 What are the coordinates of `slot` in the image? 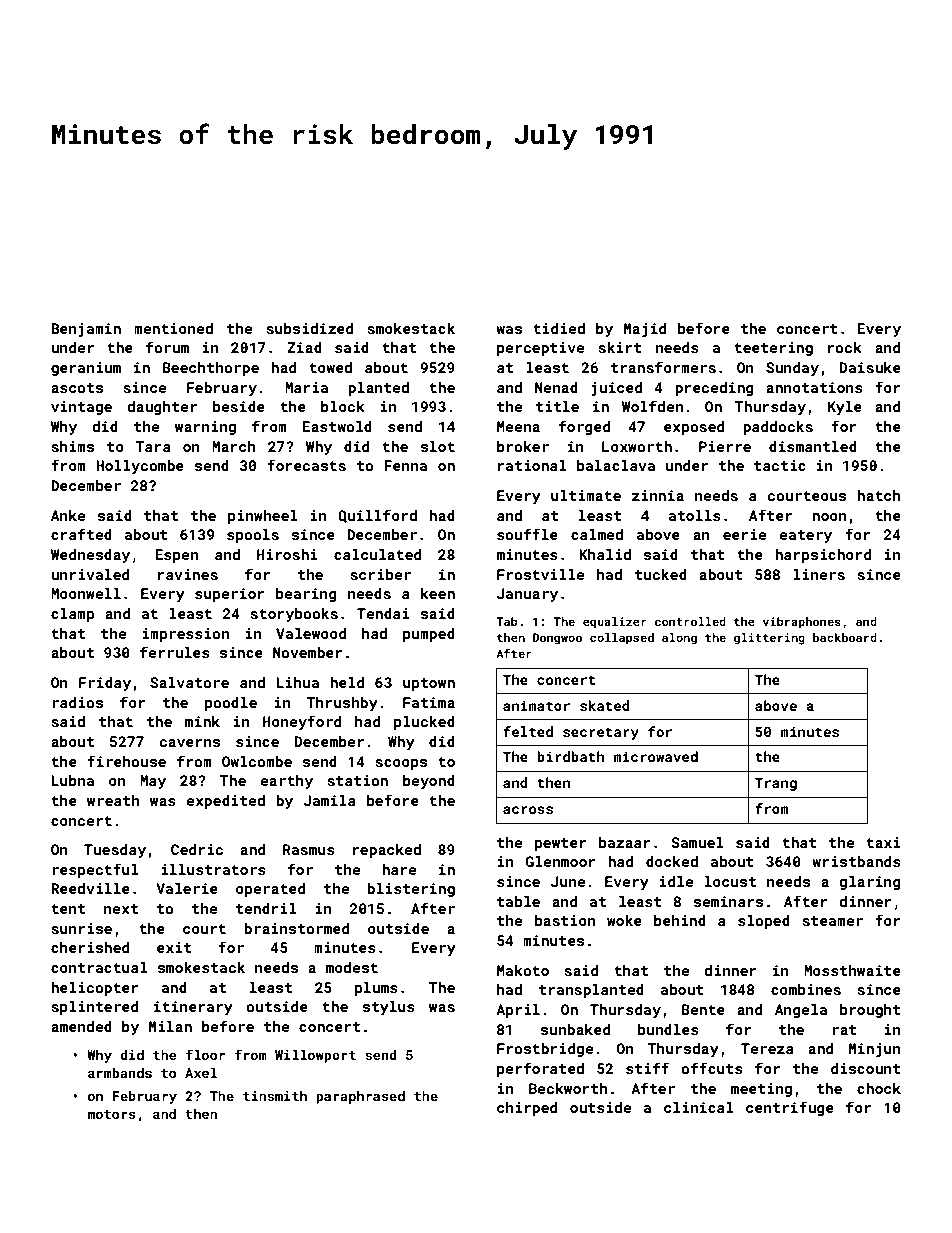 It's located at (438, 446).
